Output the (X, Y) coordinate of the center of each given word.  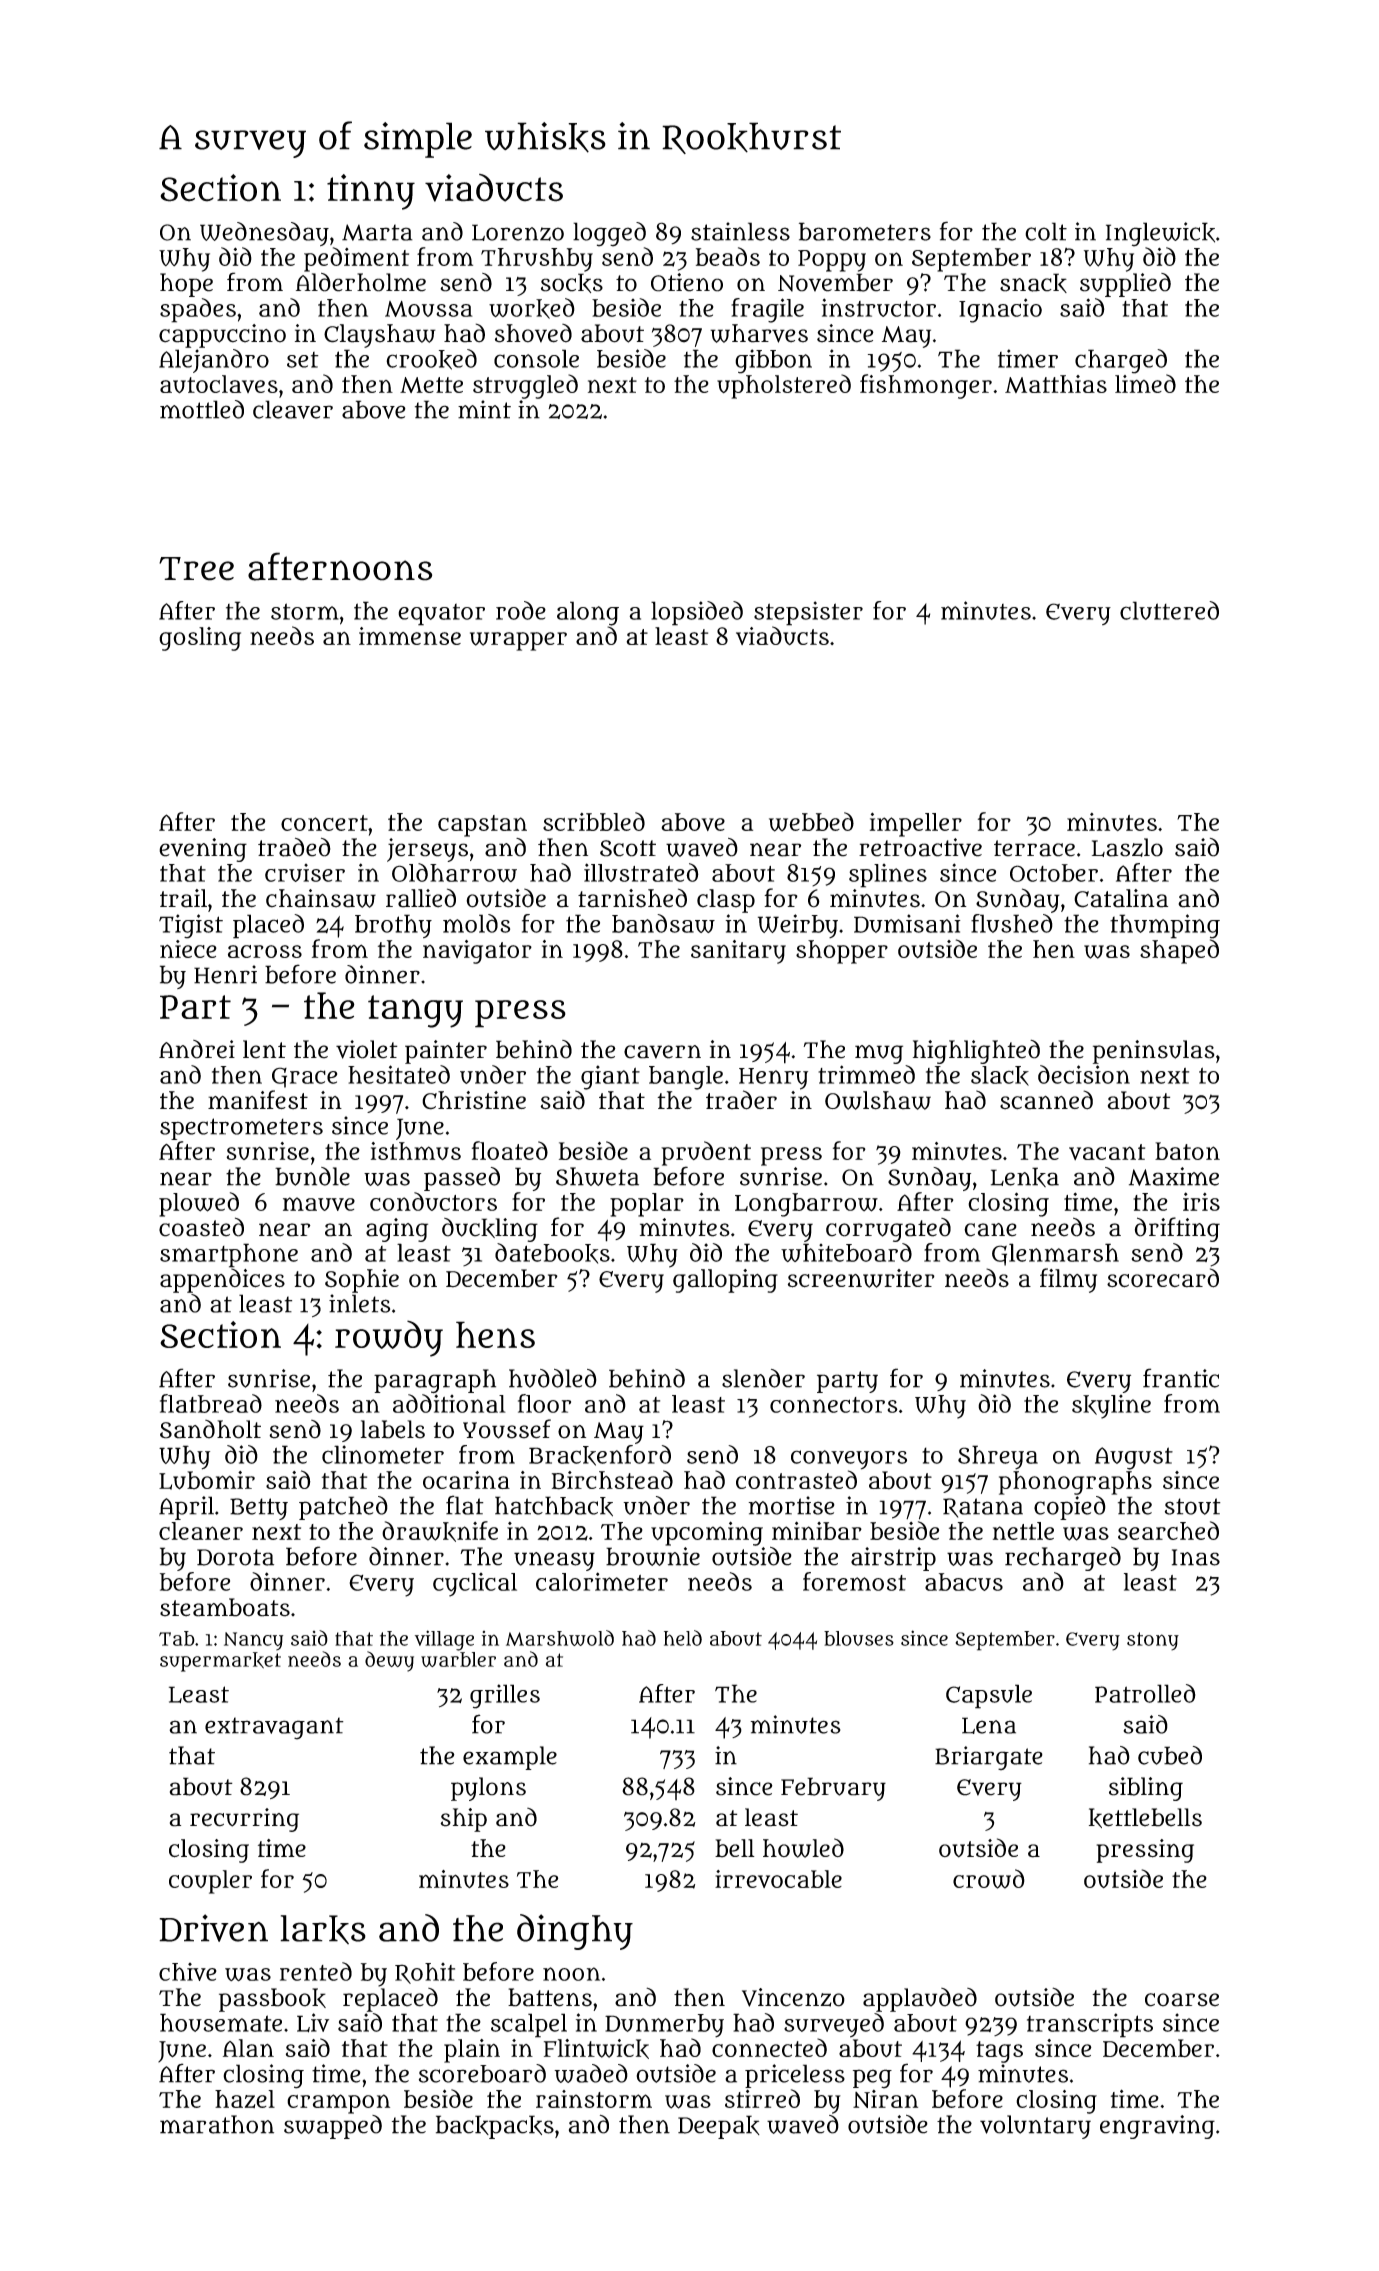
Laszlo (1127, 847)
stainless (740, 231)
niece (188, 949)
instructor (879, 307)
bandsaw (663, 923)
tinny (371, 192)
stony (1153, 1641)
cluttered (1169, 610)
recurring (244, 1820)
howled (803, 1848)
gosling (200, 639)
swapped (333, 2127)
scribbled (594, 821)
